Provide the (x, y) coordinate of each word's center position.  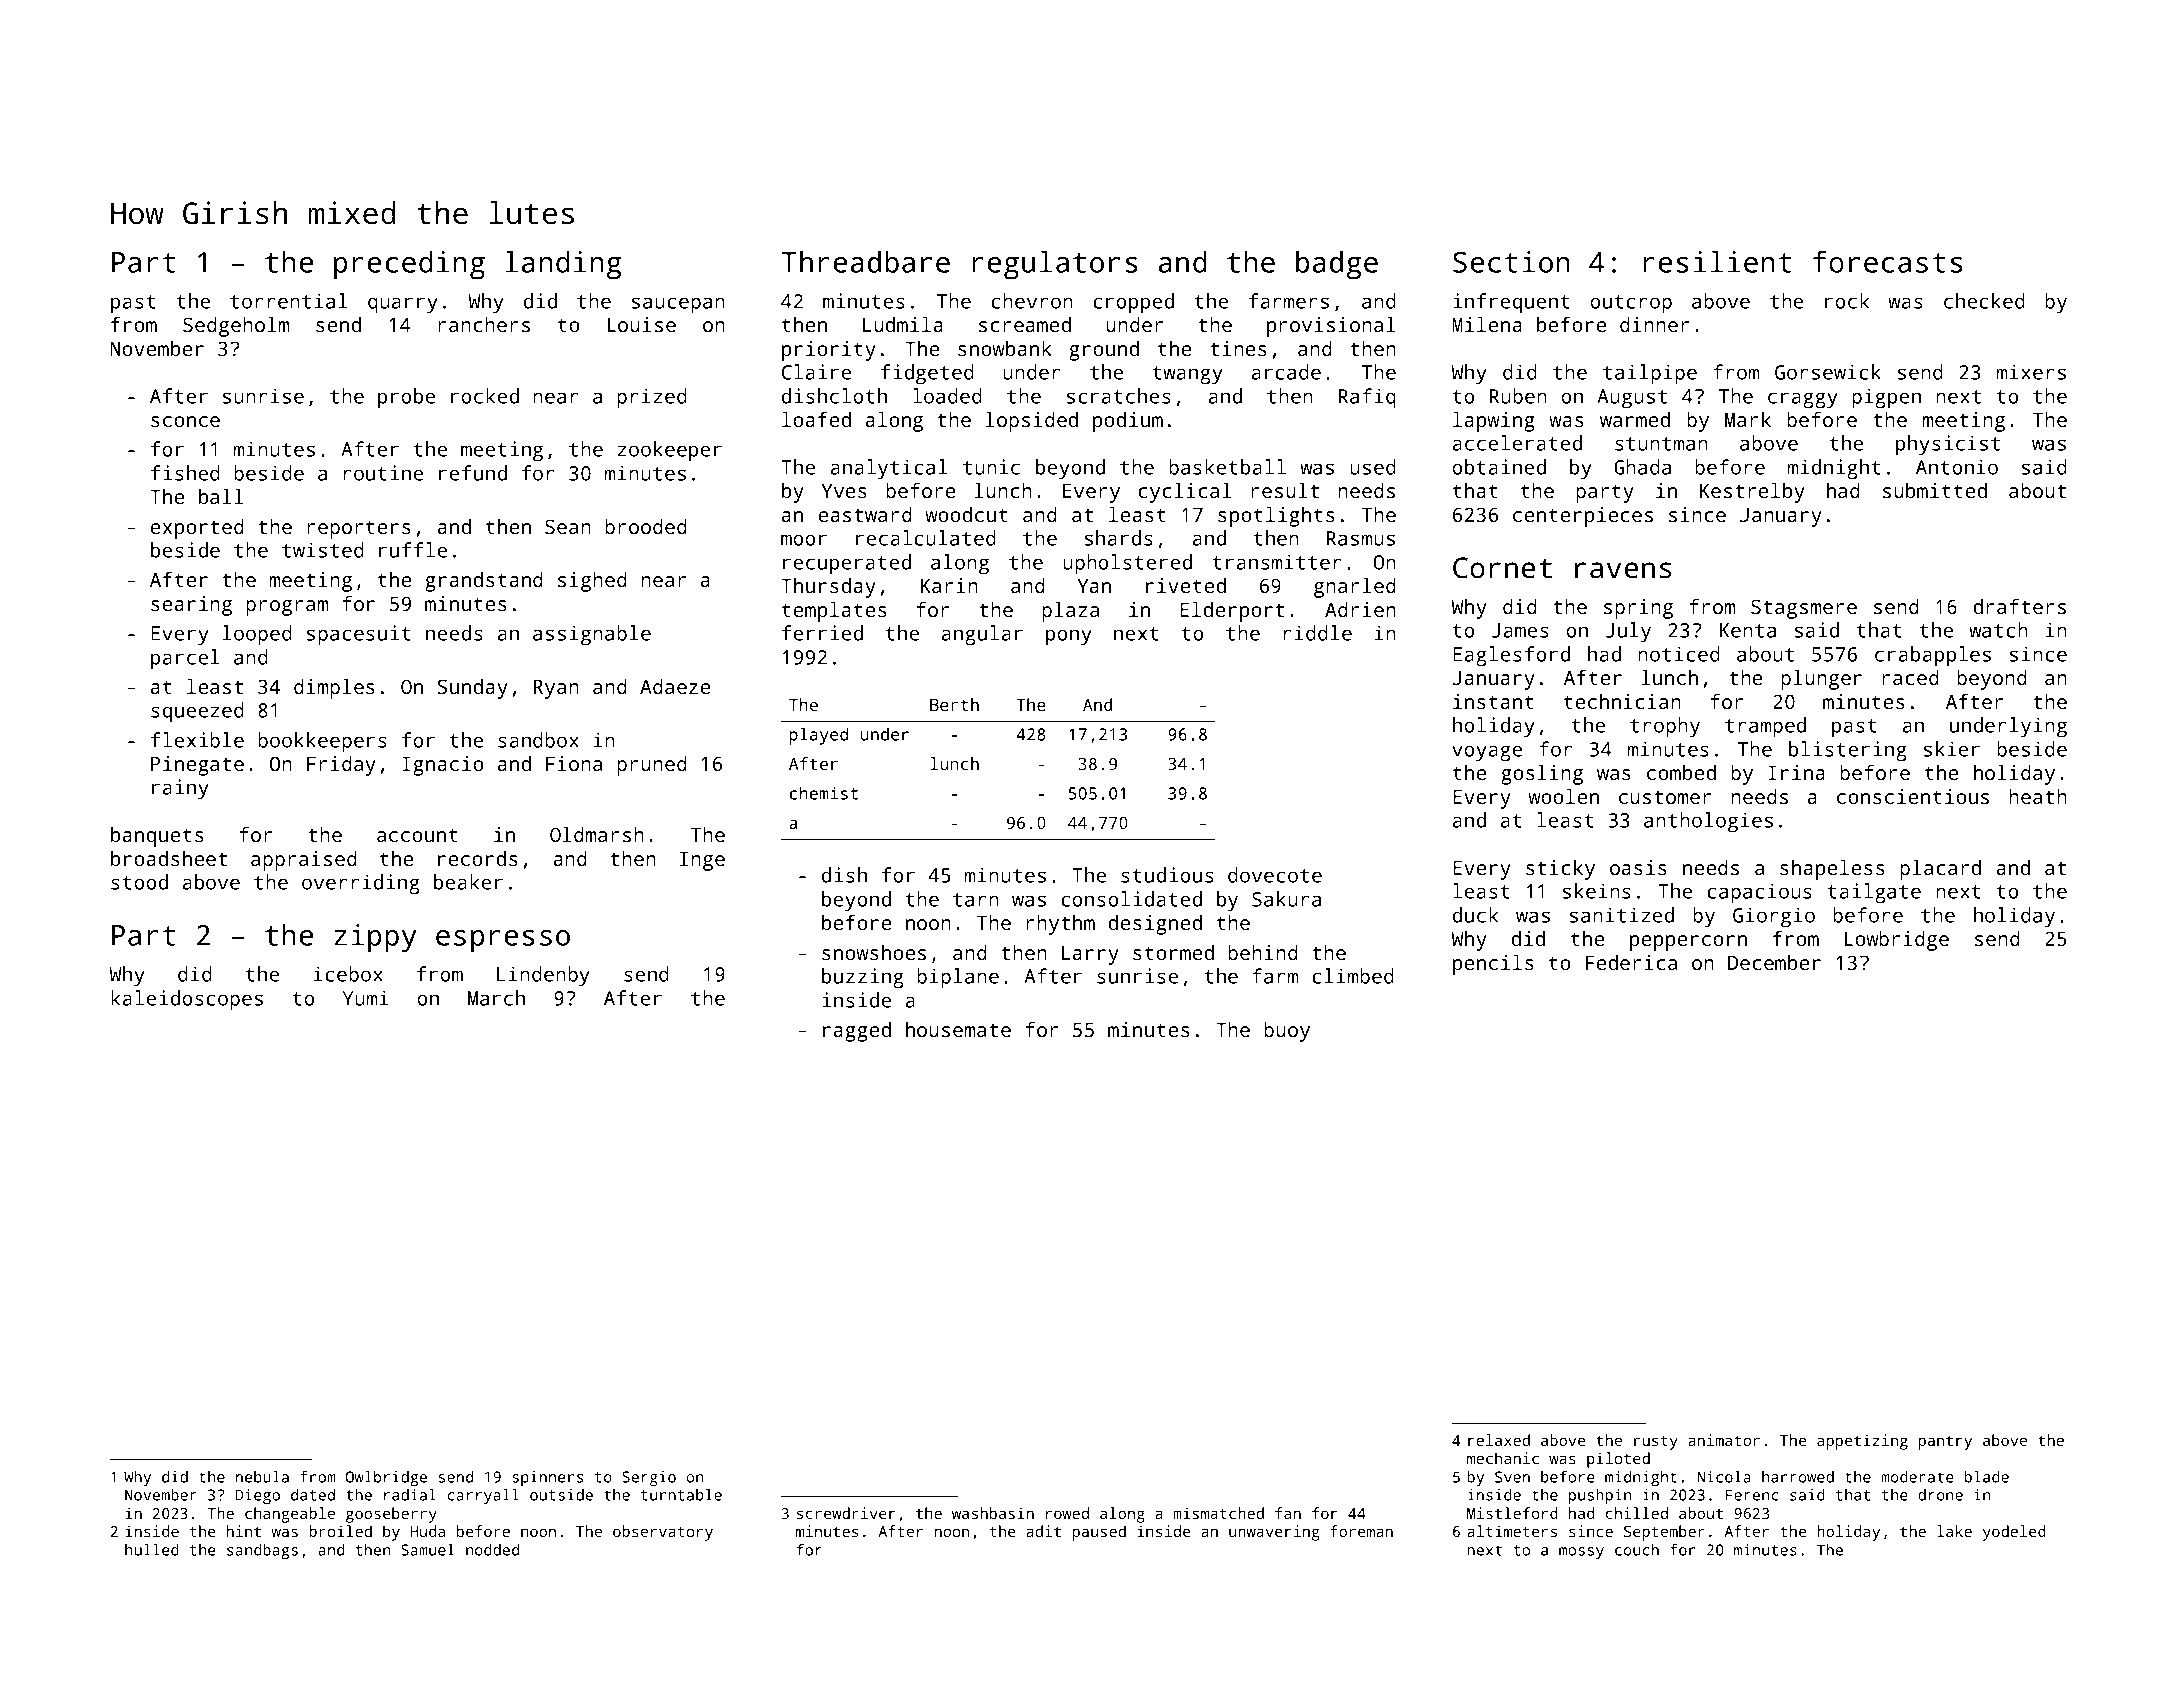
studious (1167, 875)
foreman (1361, 1531)
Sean (568, 526)
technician (1622, 701)
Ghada (1642, 467)
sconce (185, 421)
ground (1104, 351)
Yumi (365, 998)
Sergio (649, 1478)
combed (1681, 772)
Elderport (1232, 612)
